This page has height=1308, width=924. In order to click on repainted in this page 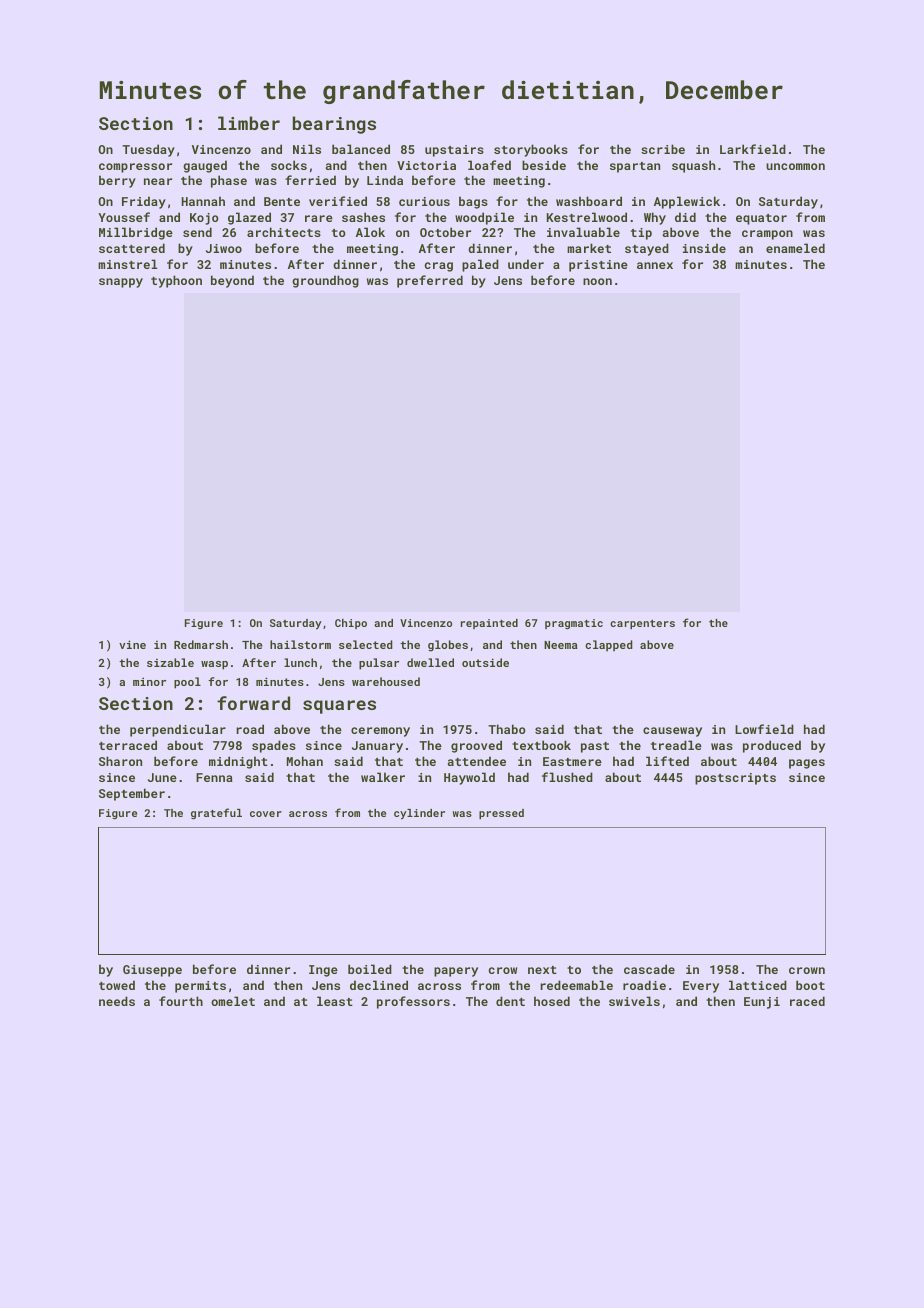, I will do `click(489, 624)`.
